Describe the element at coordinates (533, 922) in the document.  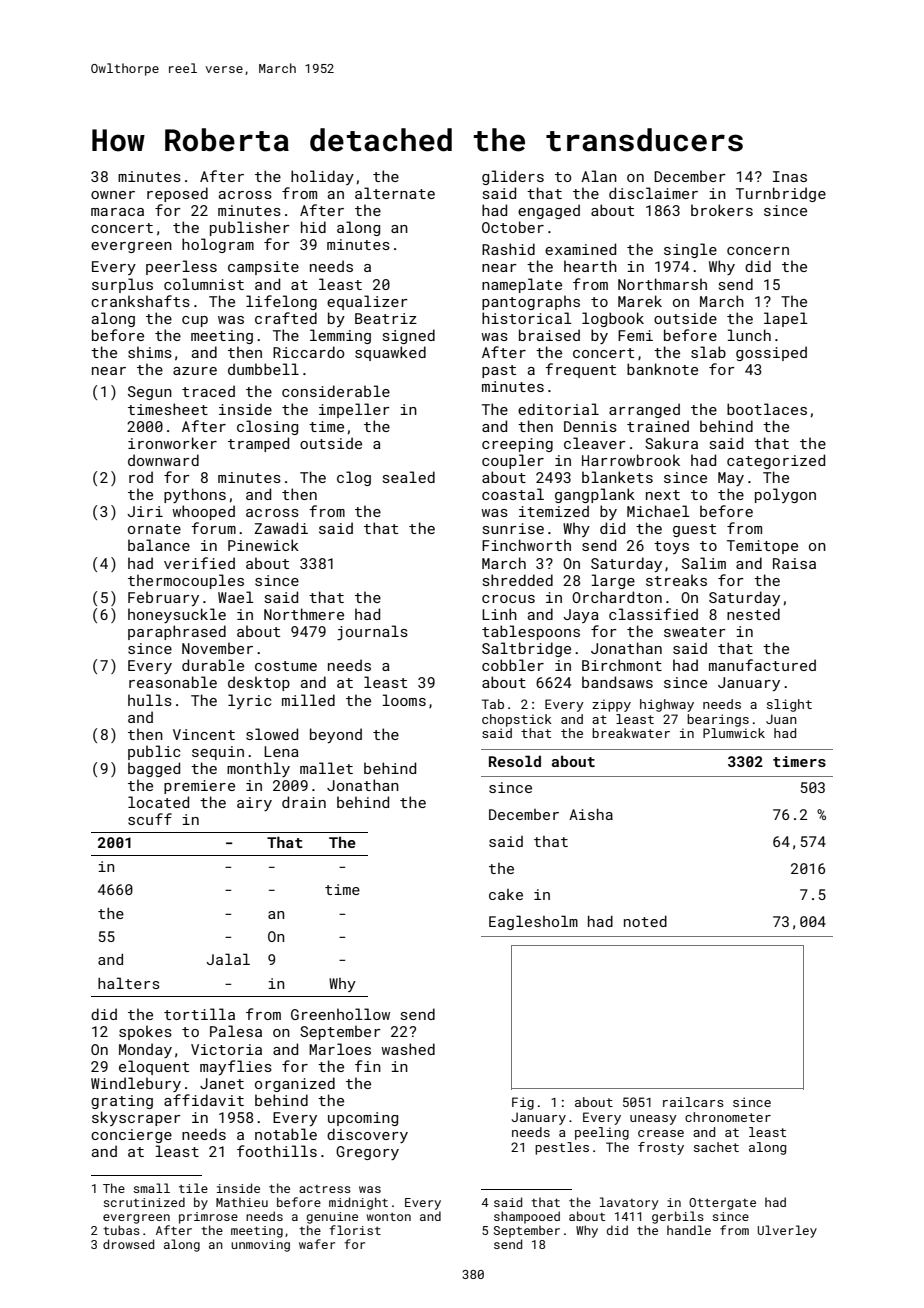
I see `Eaglesholm` at that location.
